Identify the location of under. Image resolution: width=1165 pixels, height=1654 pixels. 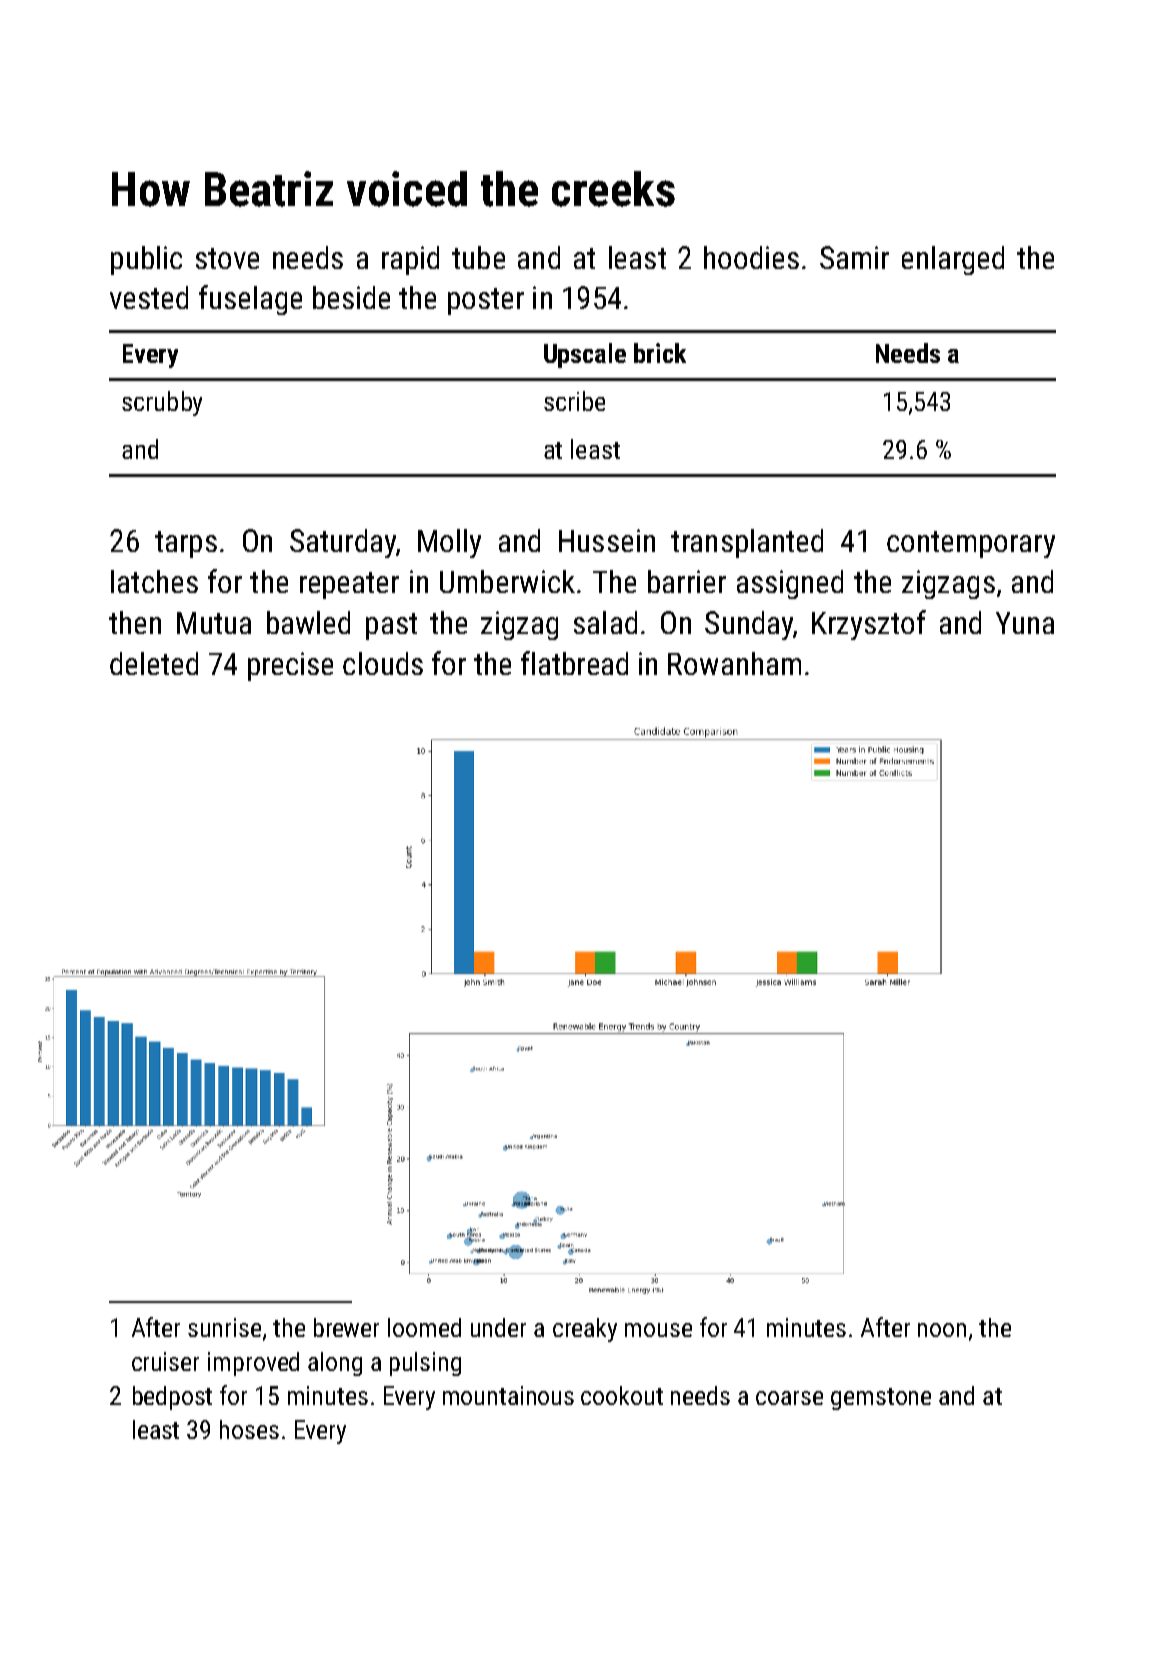
(498, 1327).
